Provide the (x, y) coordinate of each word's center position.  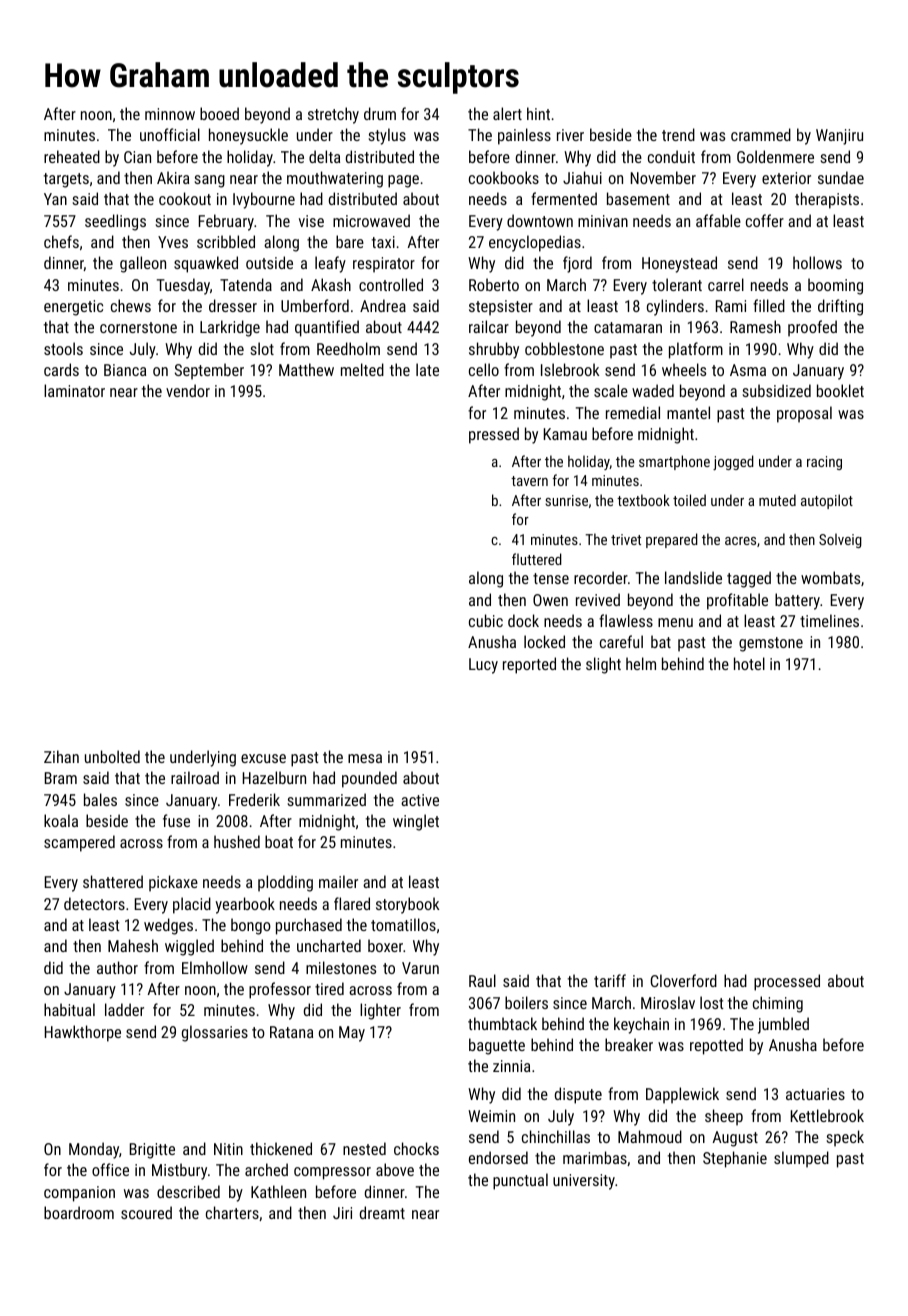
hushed (237, 841)
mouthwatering (335, 179)
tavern (529, 481)
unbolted (112, 756)
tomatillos (403, 924)
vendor (188, 390)
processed (787, 982)
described (188, 1191)
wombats (830, 577)
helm (641, 663)
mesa (365, 758)
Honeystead (679, 264)
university (584, 1182)
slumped (801, 1159)
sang (209, 181)
